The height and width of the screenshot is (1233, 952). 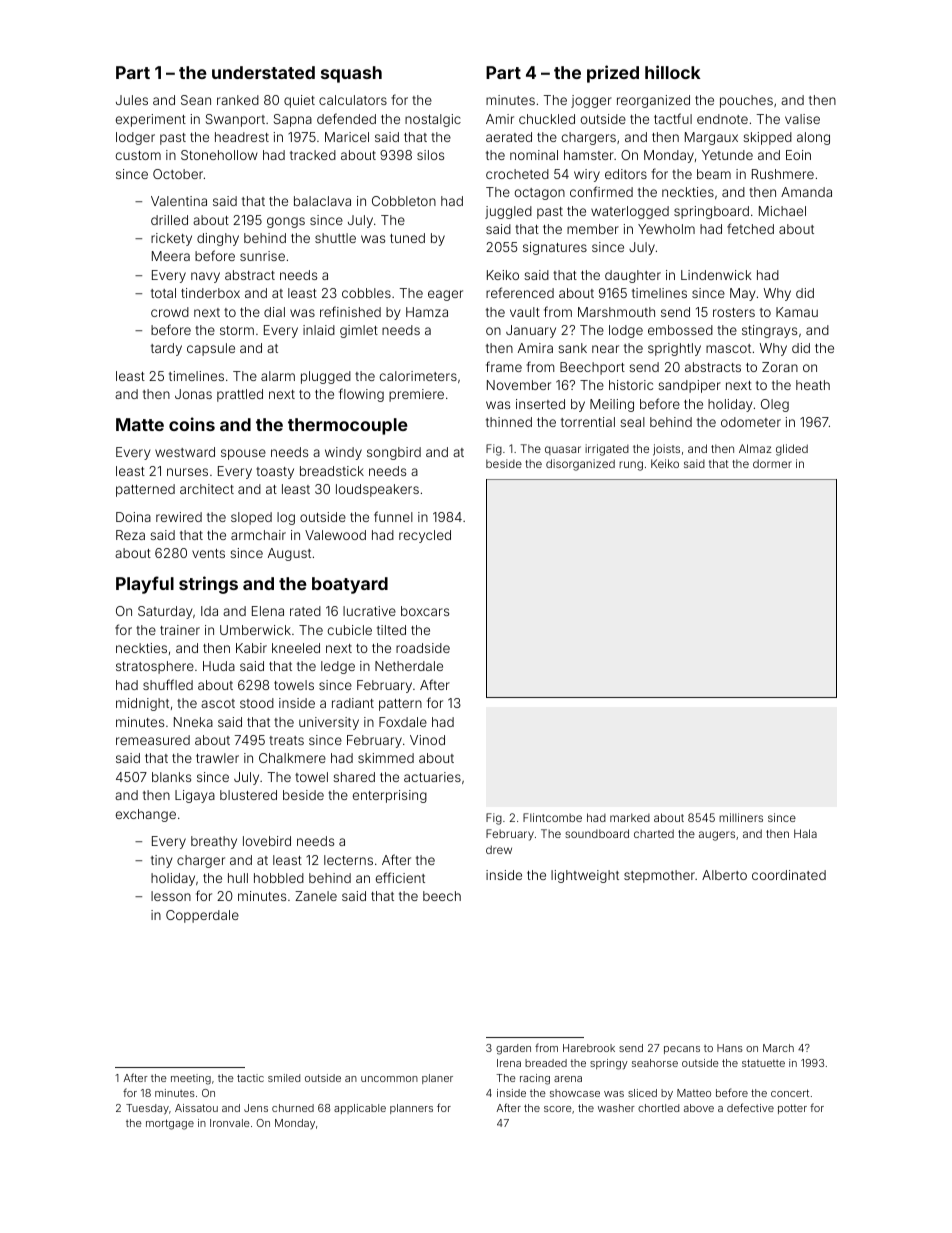 What do you see at coordinates (813, 385) in the screenshot?
I see `heath` at bounding box center [813, 385].
